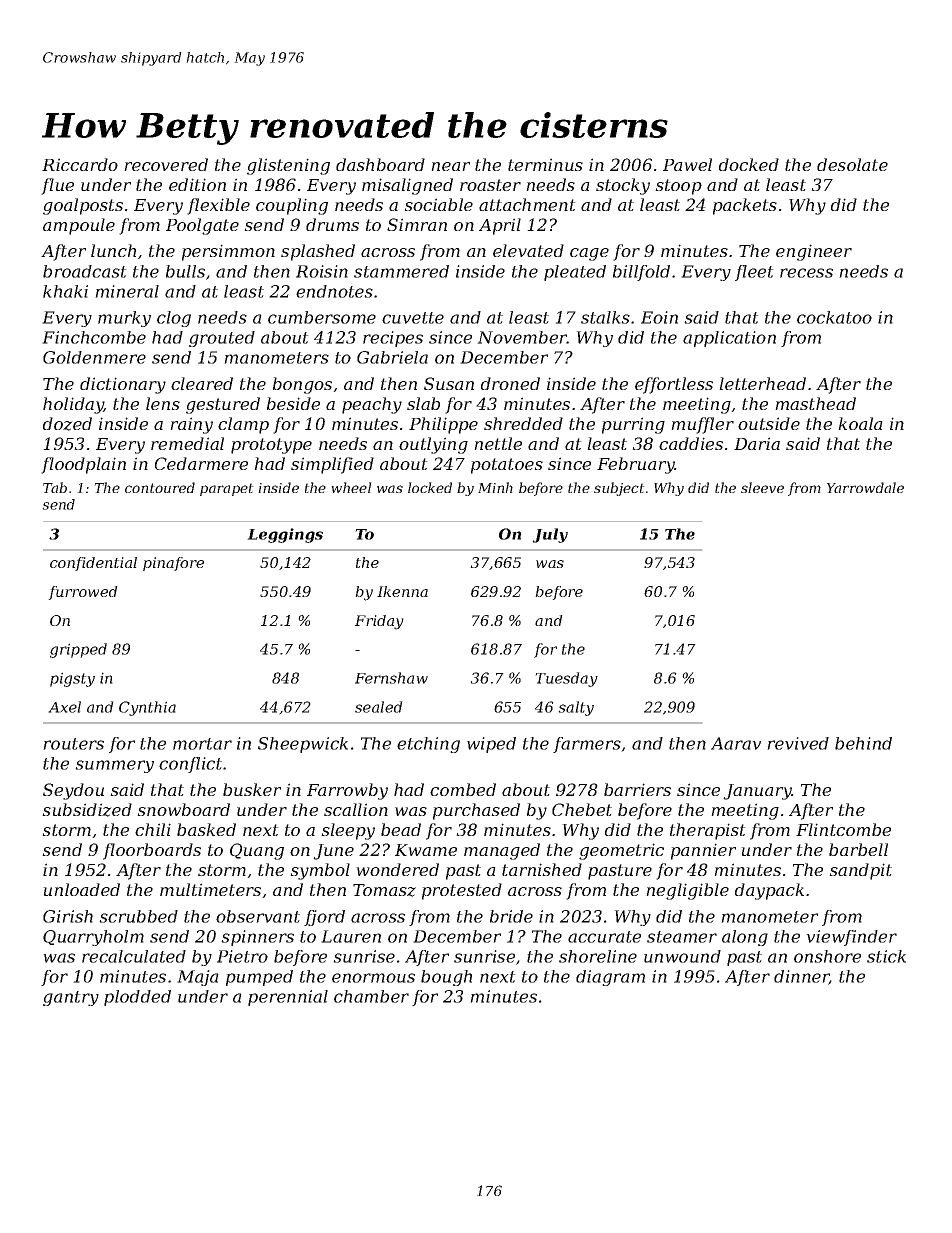  What do you see at coordinates (373, 978) in the screenshot?
I see `enormous` at bounding box center [373, 978].
